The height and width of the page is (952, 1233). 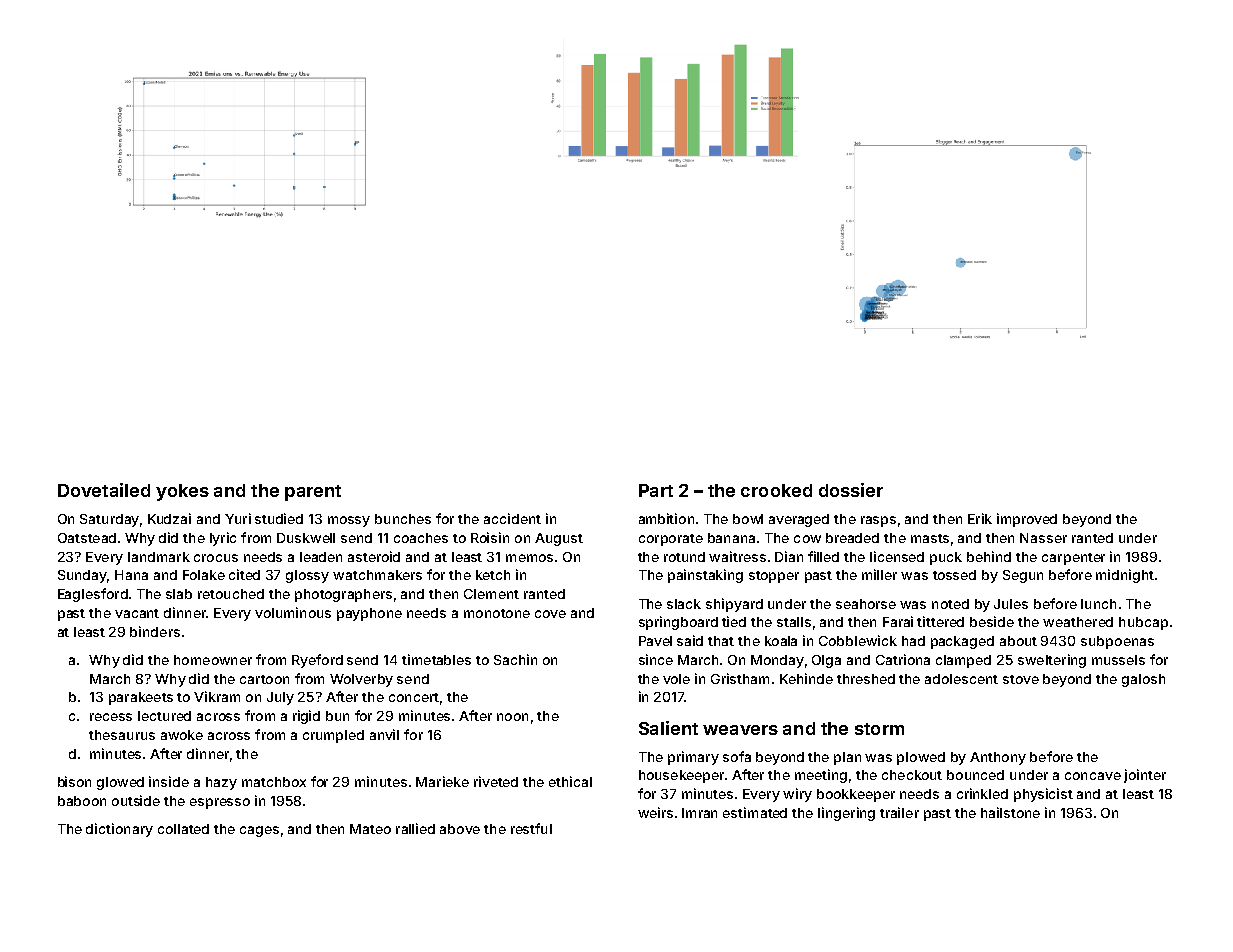 What do you see at coordinates (164, 716) in the page?
I see `lectured` at bounding box center [164, 716].
